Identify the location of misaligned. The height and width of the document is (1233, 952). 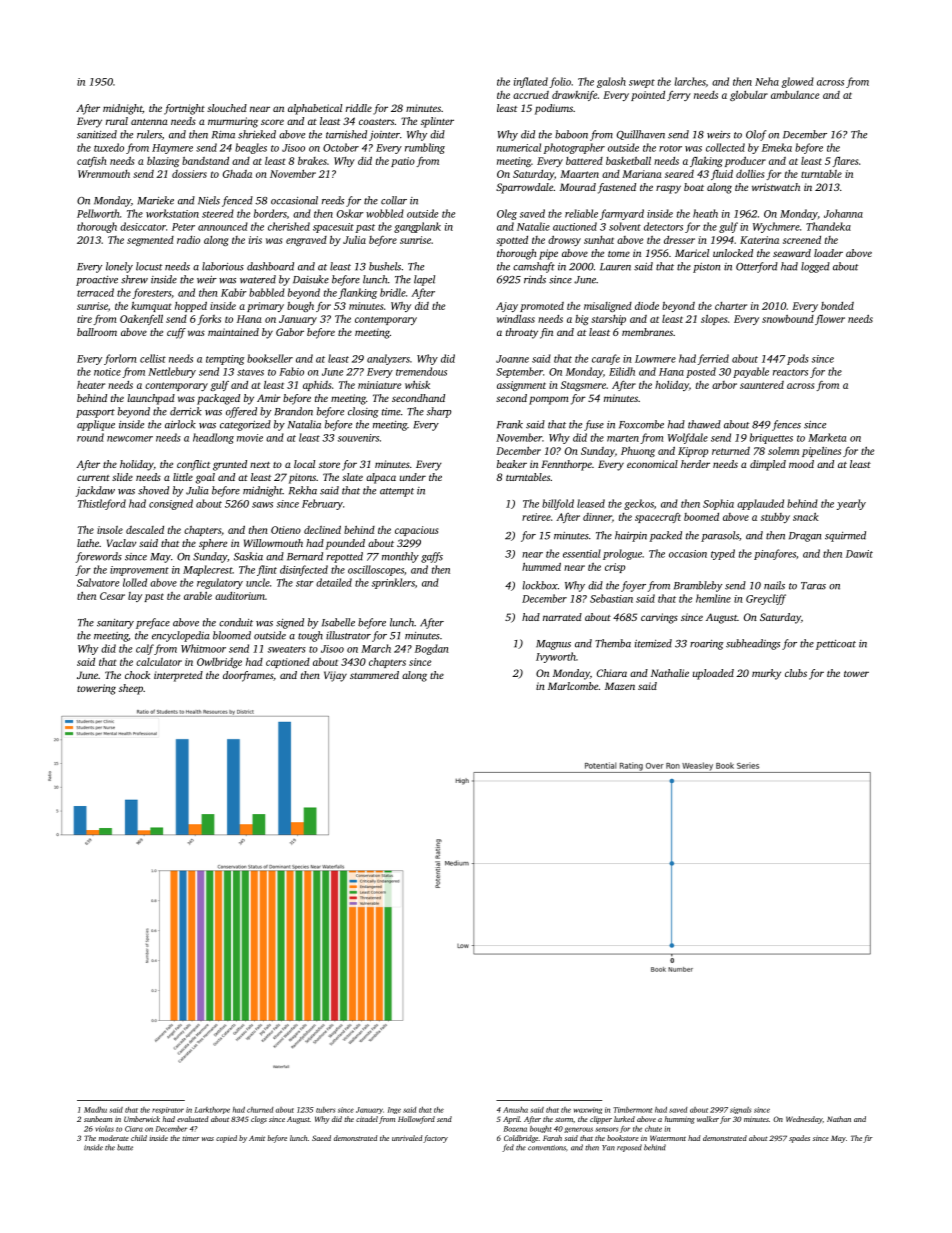
(608, 307).
